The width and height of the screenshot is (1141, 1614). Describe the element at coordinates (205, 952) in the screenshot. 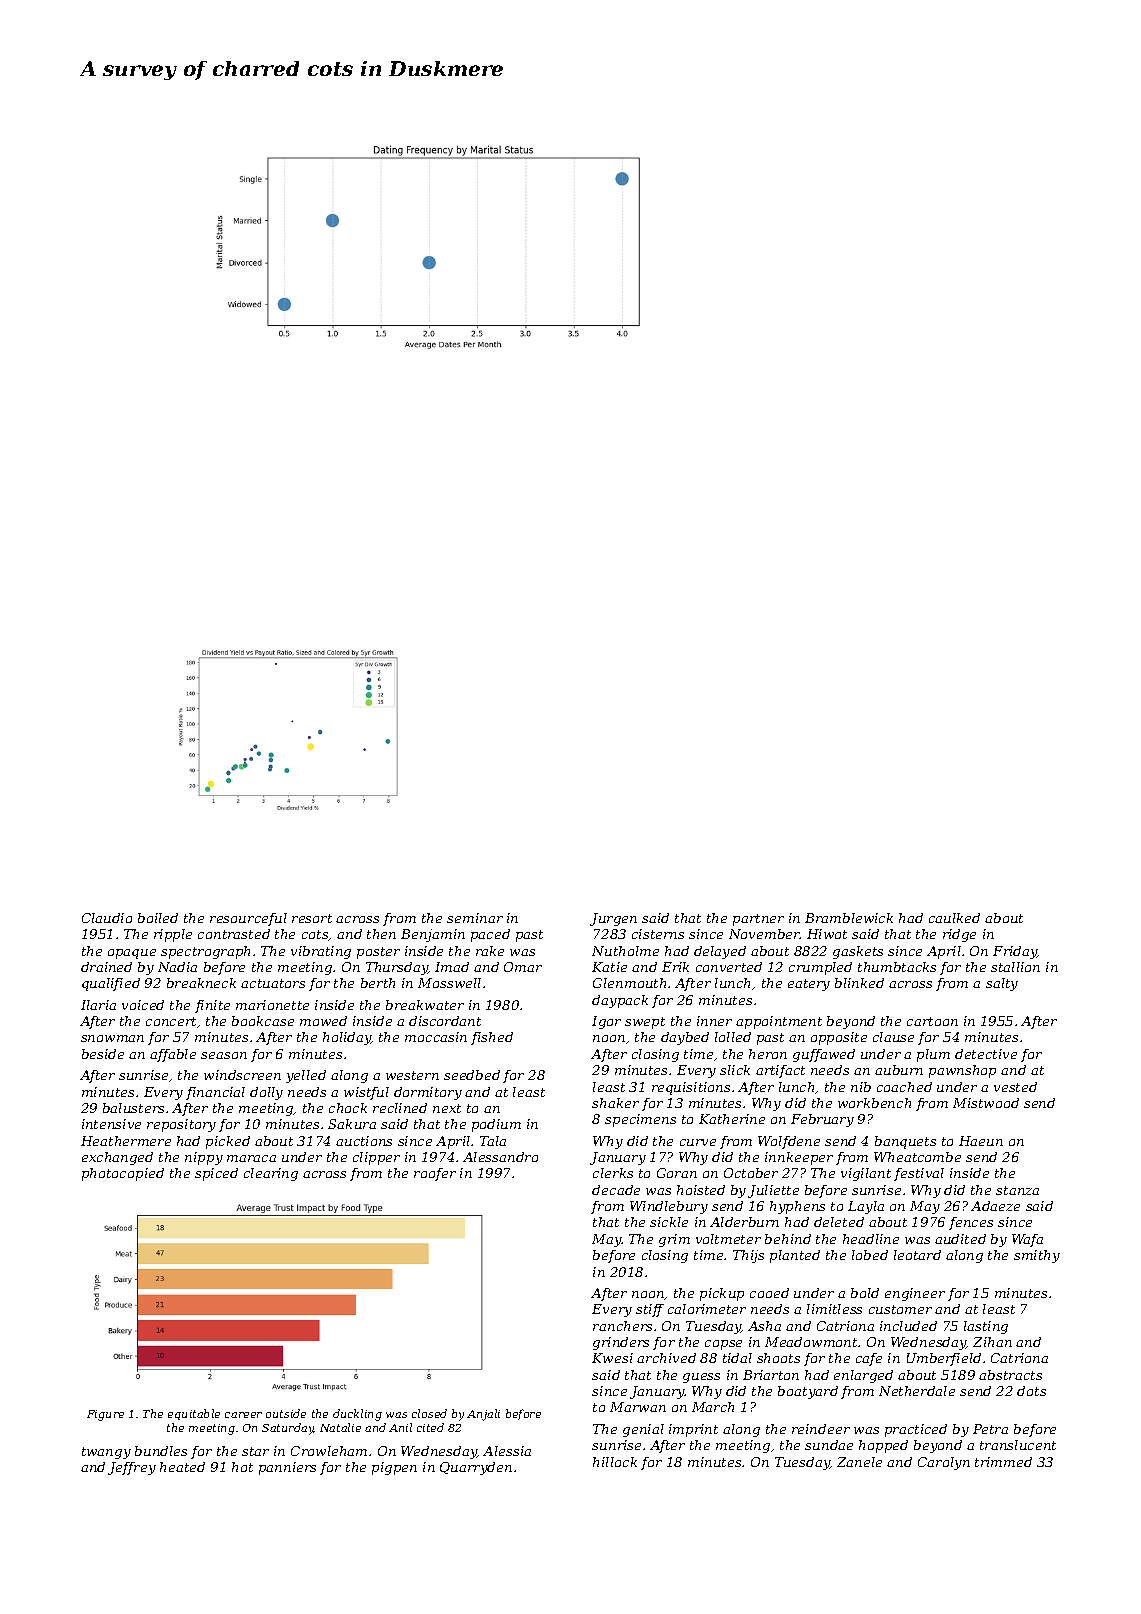

I see `spectrograph` at that location.
